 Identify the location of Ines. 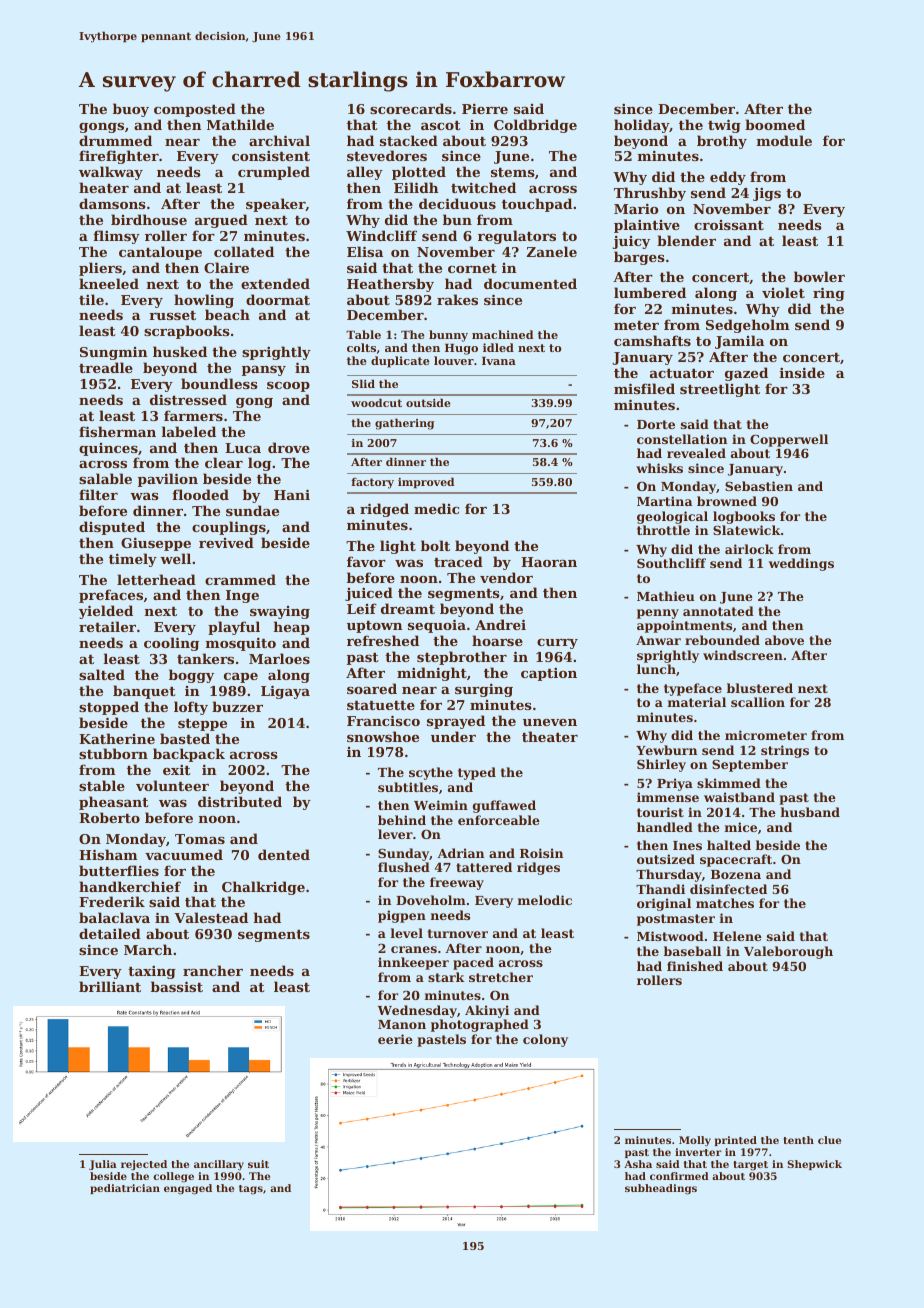
(687, 845).
